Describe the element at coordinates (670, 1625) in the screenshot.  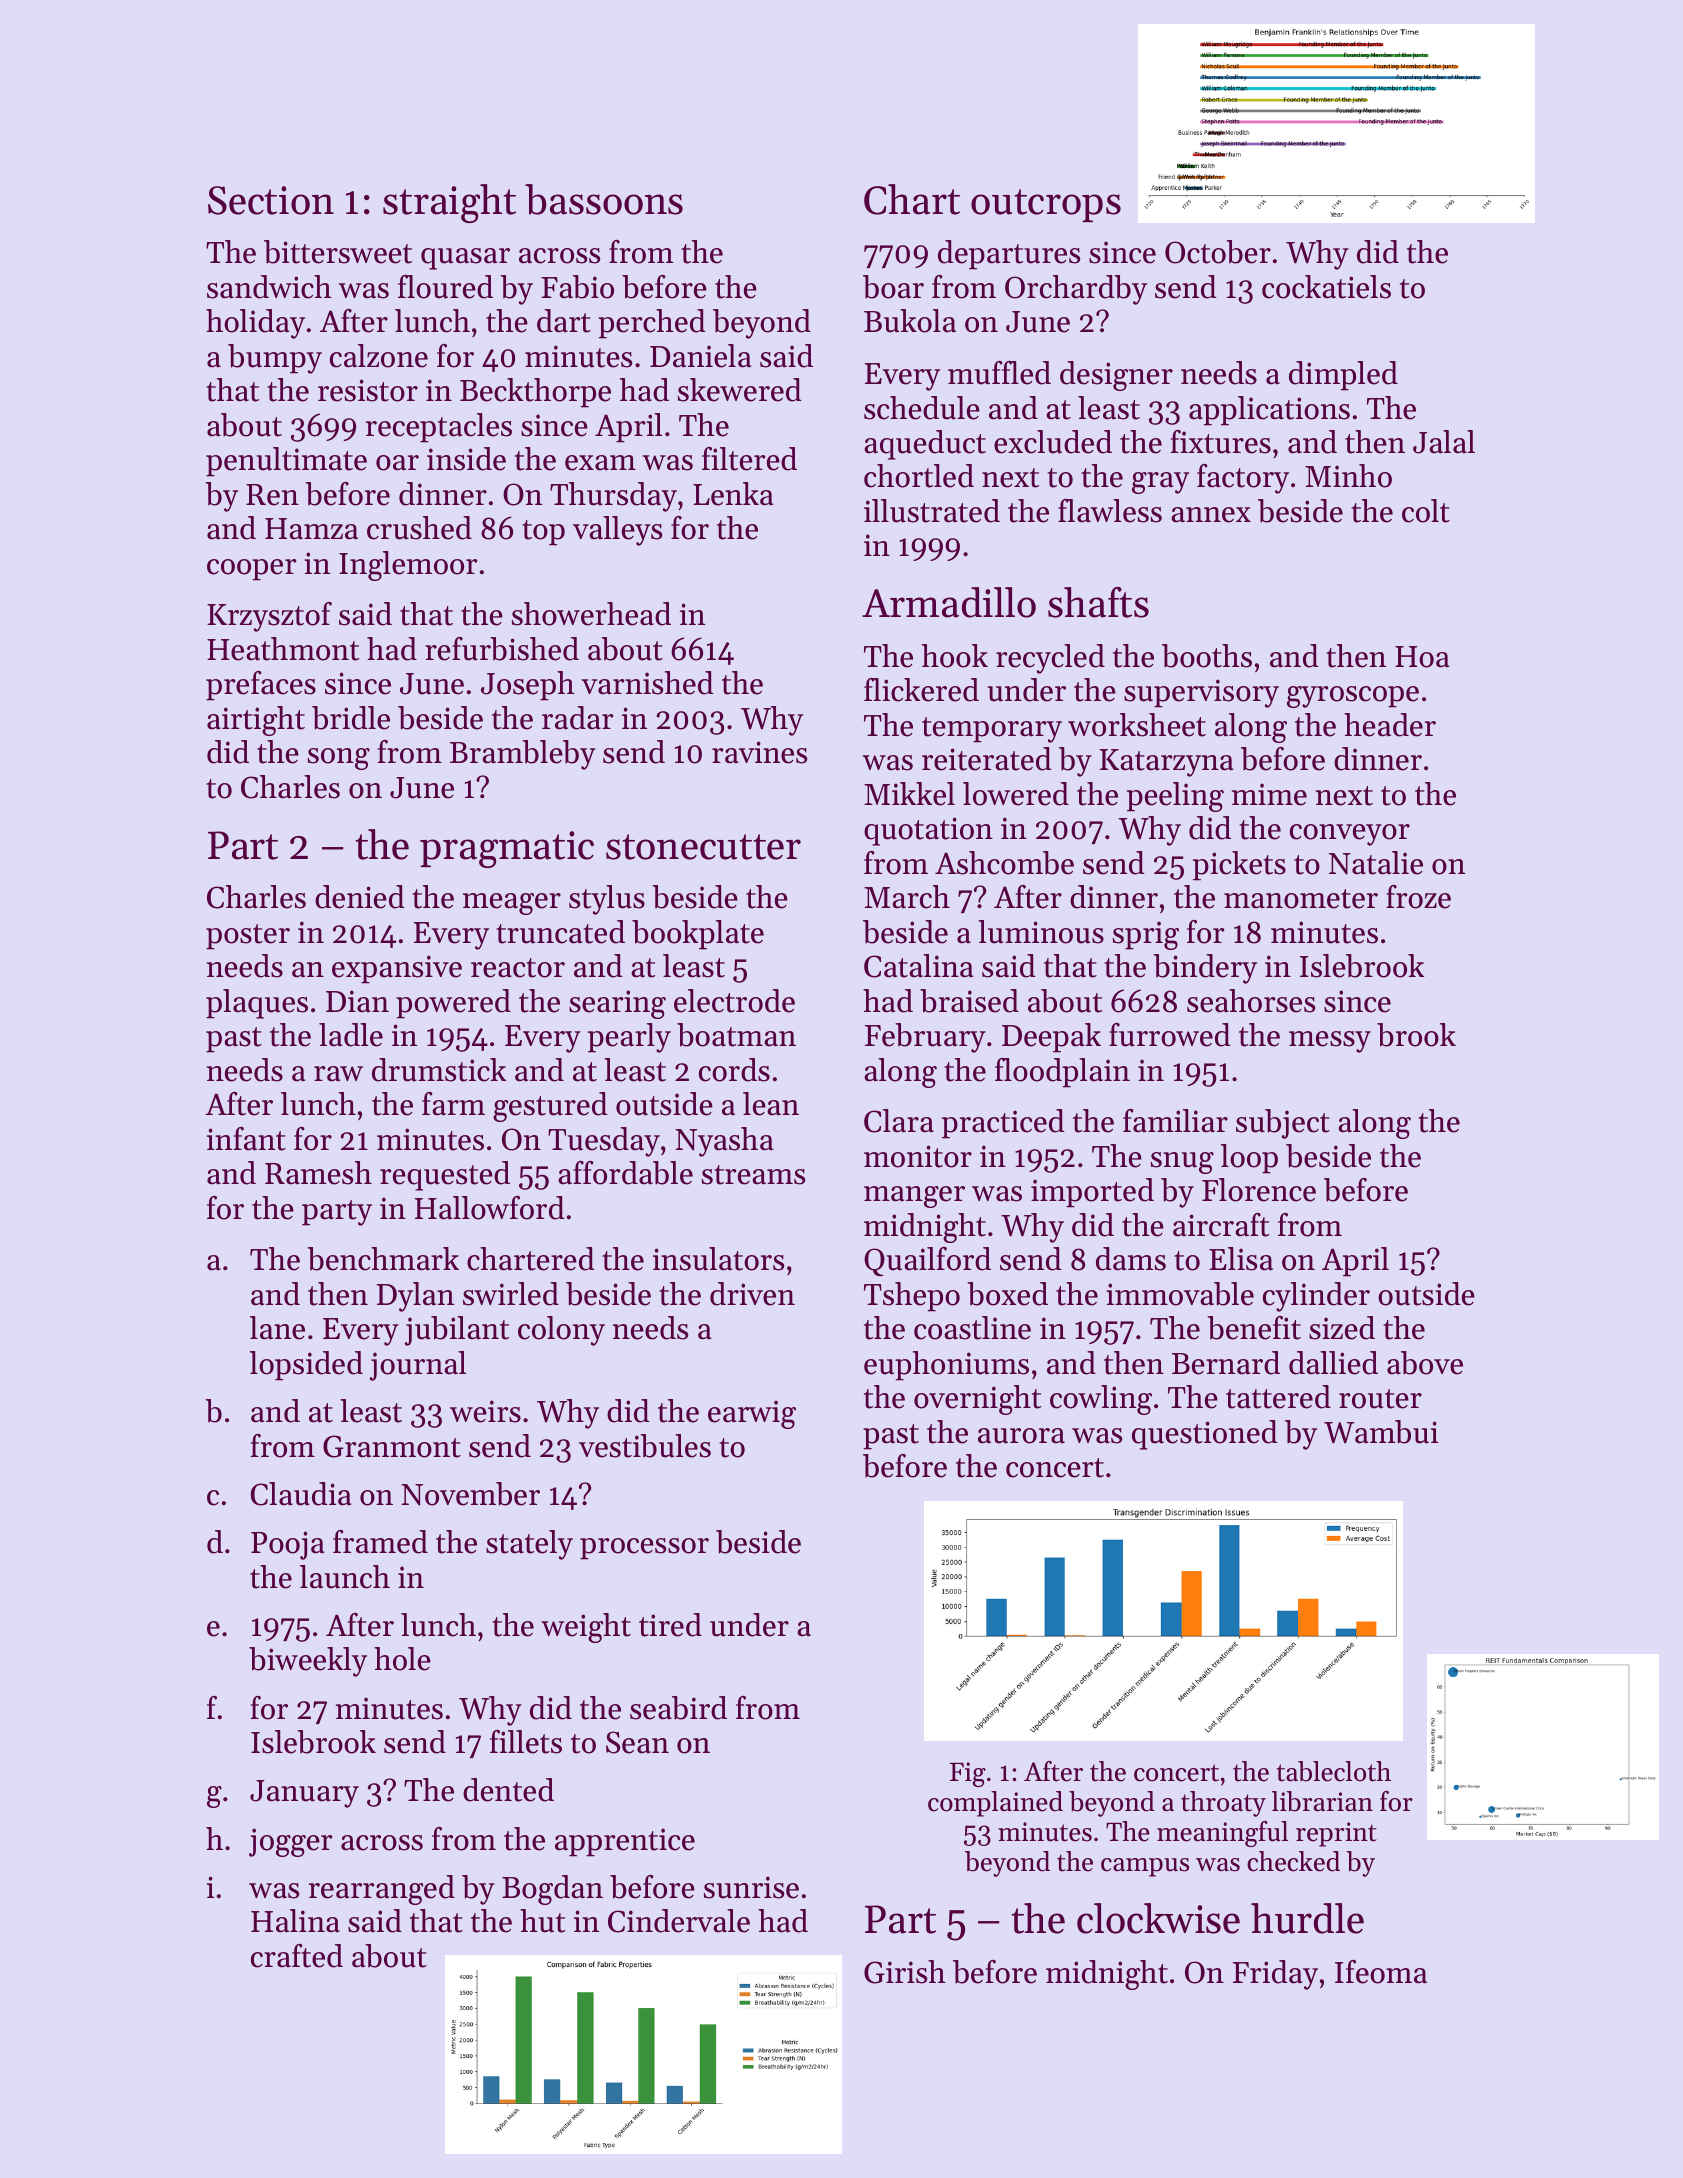
I see `tired` at that location.
